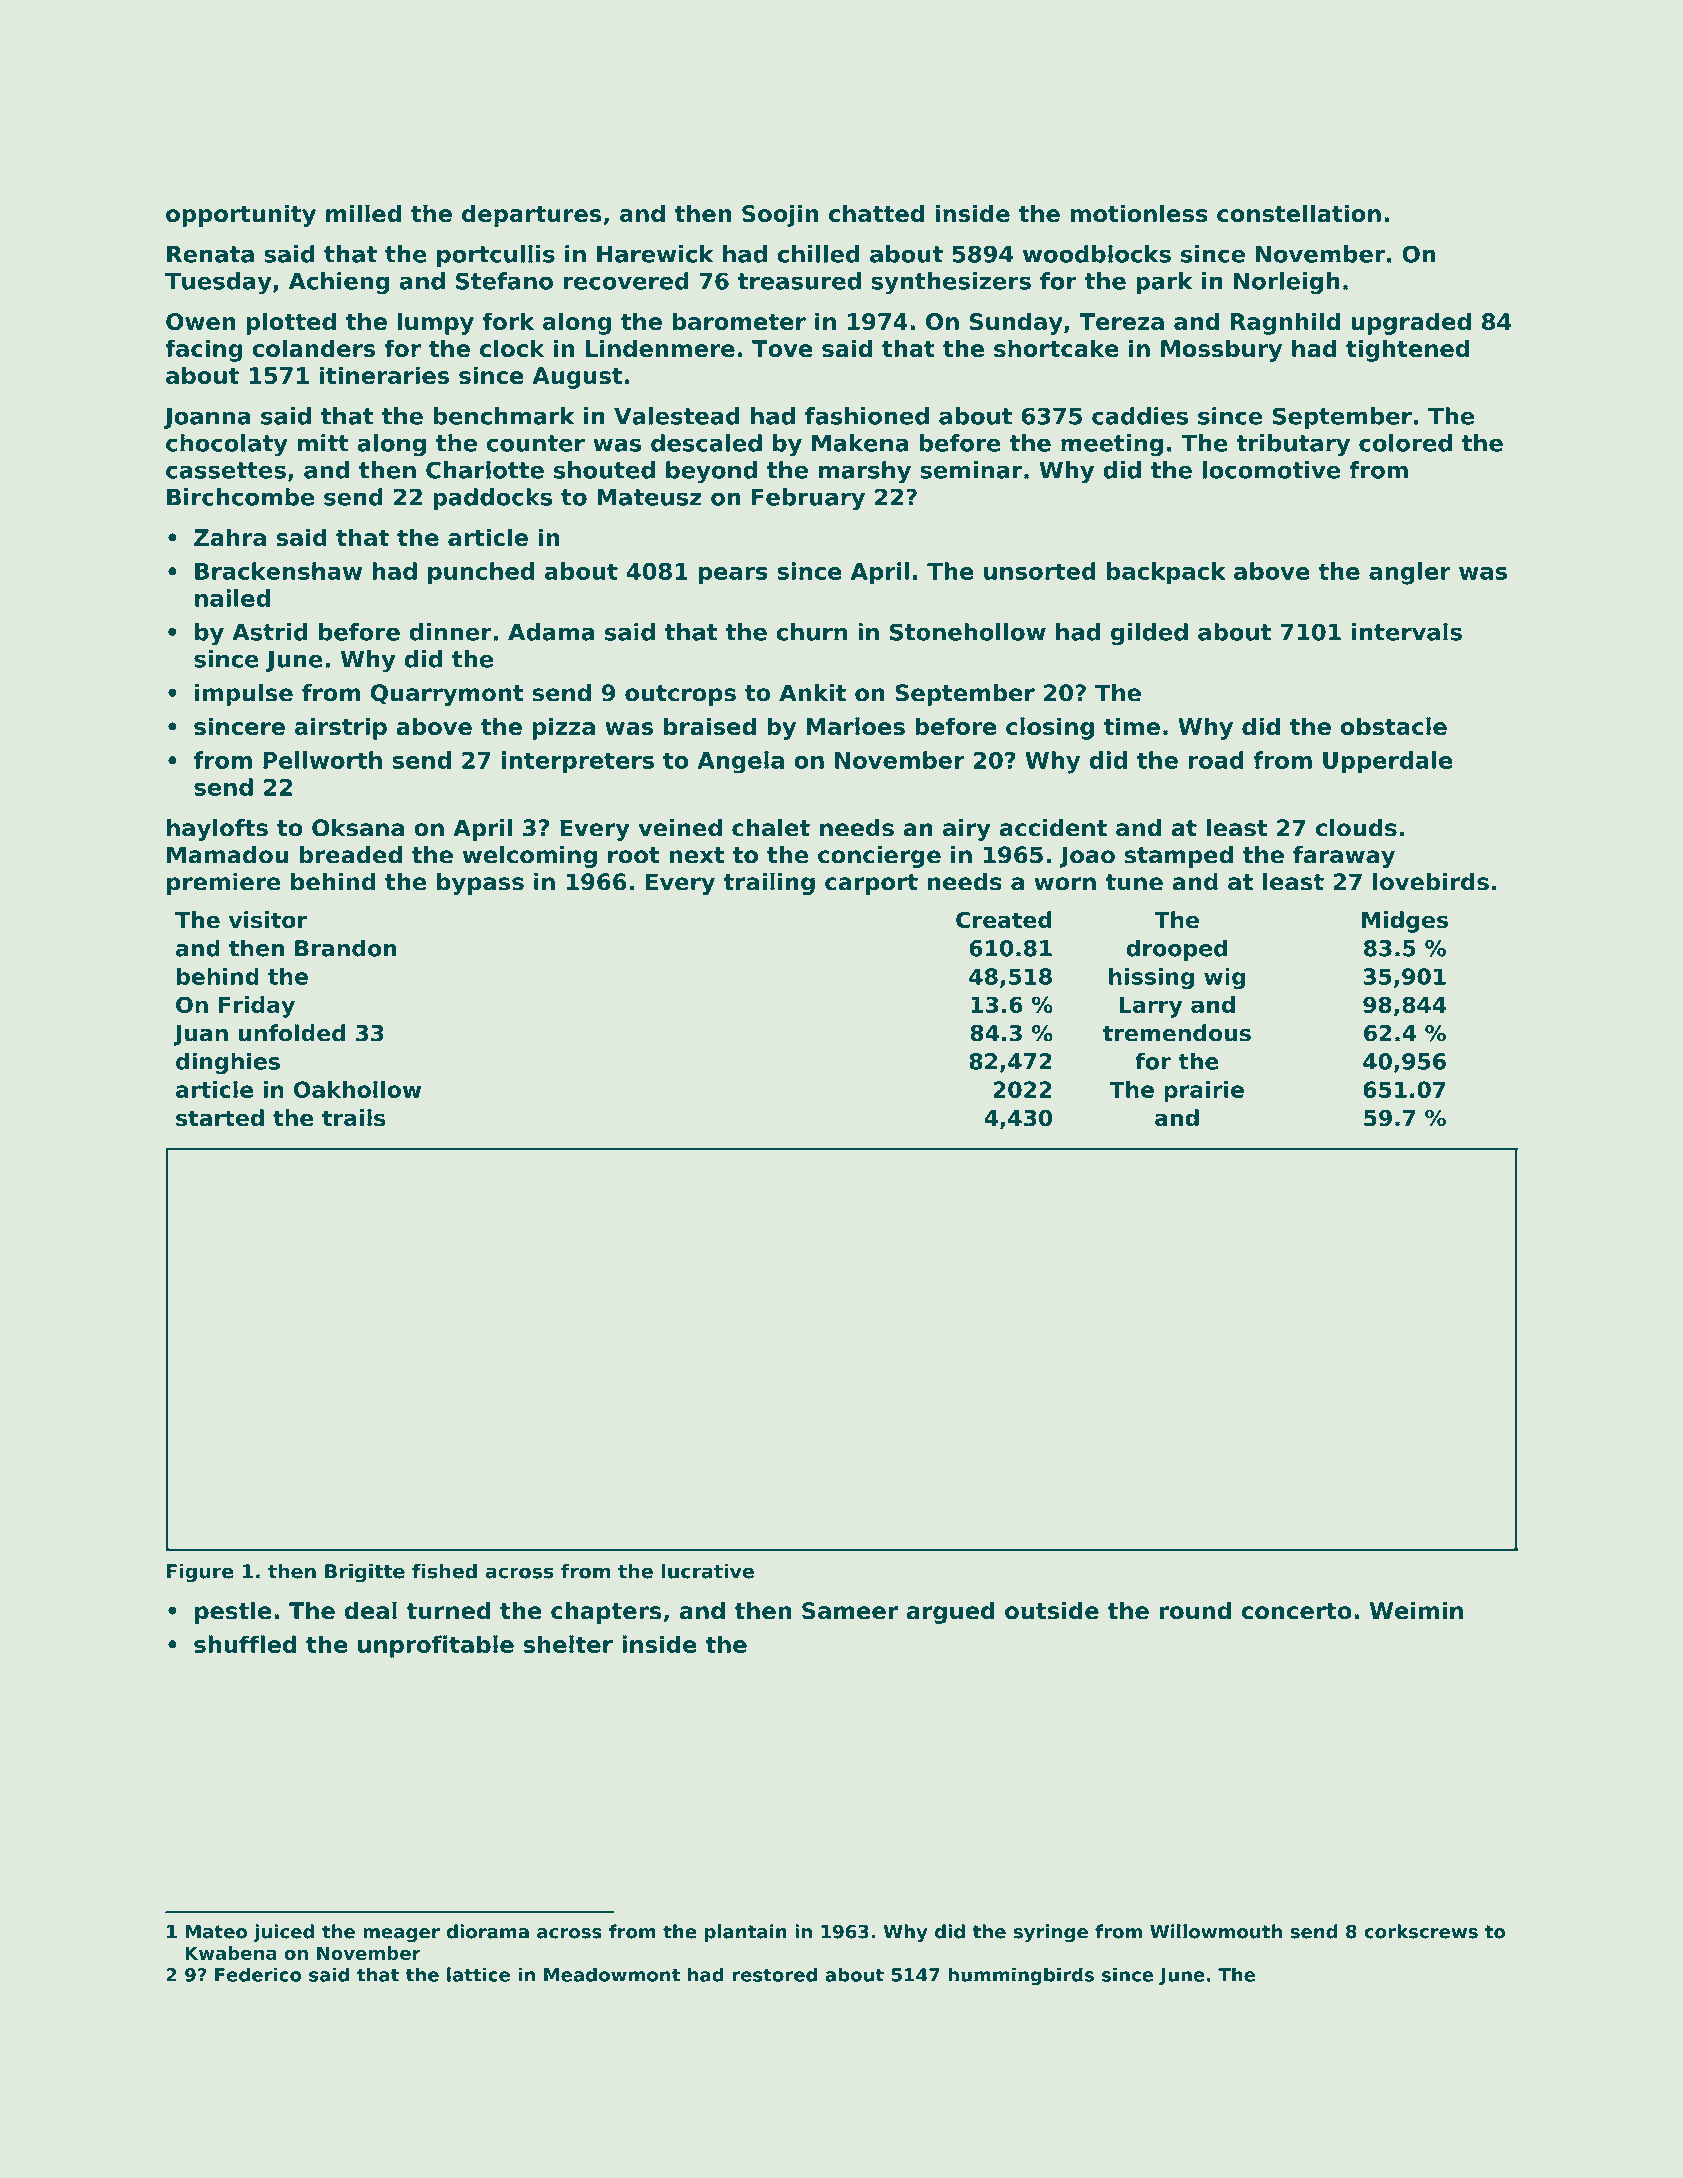  I want to click on punched, so click(481, 573).
